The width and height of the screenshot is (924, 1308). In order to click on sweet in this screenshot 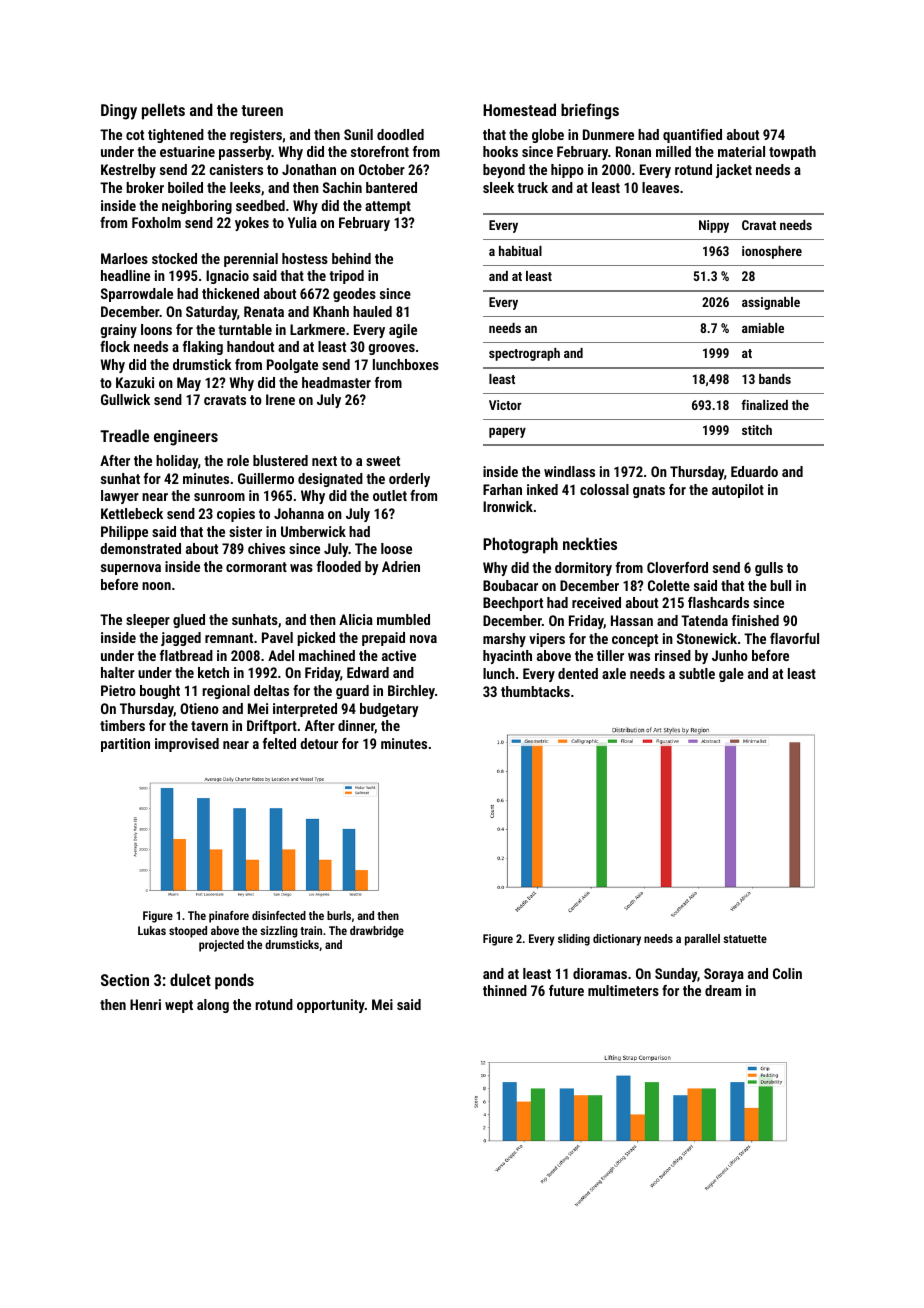, I will do `click(383, 461)`.
